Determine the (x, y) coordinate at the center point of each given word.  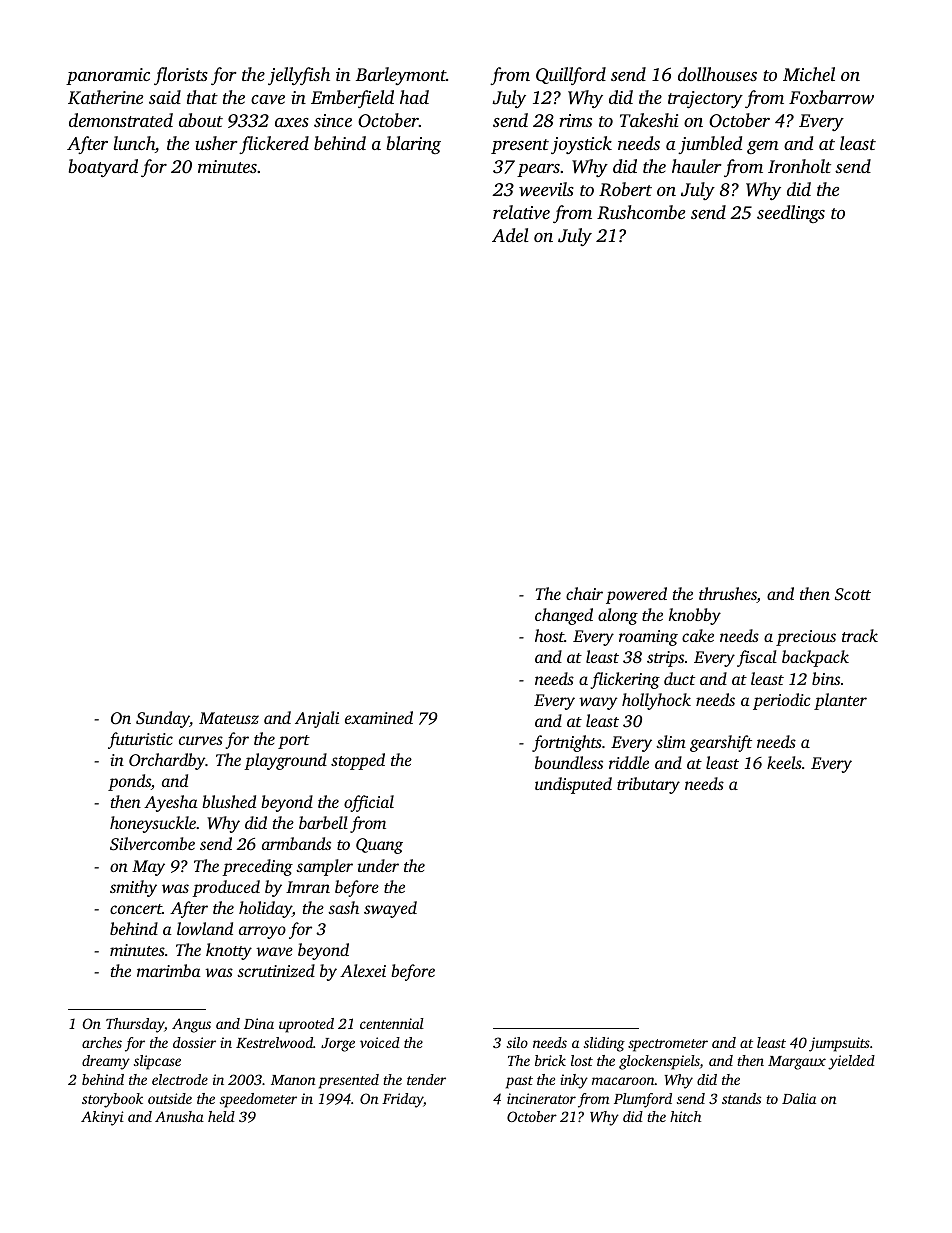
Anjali (317, 719)
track (860, 635)
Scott (853, 594)
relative (521, 212)
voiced (380, 1042)
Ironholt (799, 166)
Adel (510, 235)
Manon (293, 1080)
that (202, 97)
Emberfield (352, 99)
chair (584, 593)
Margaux (797, 1063)
